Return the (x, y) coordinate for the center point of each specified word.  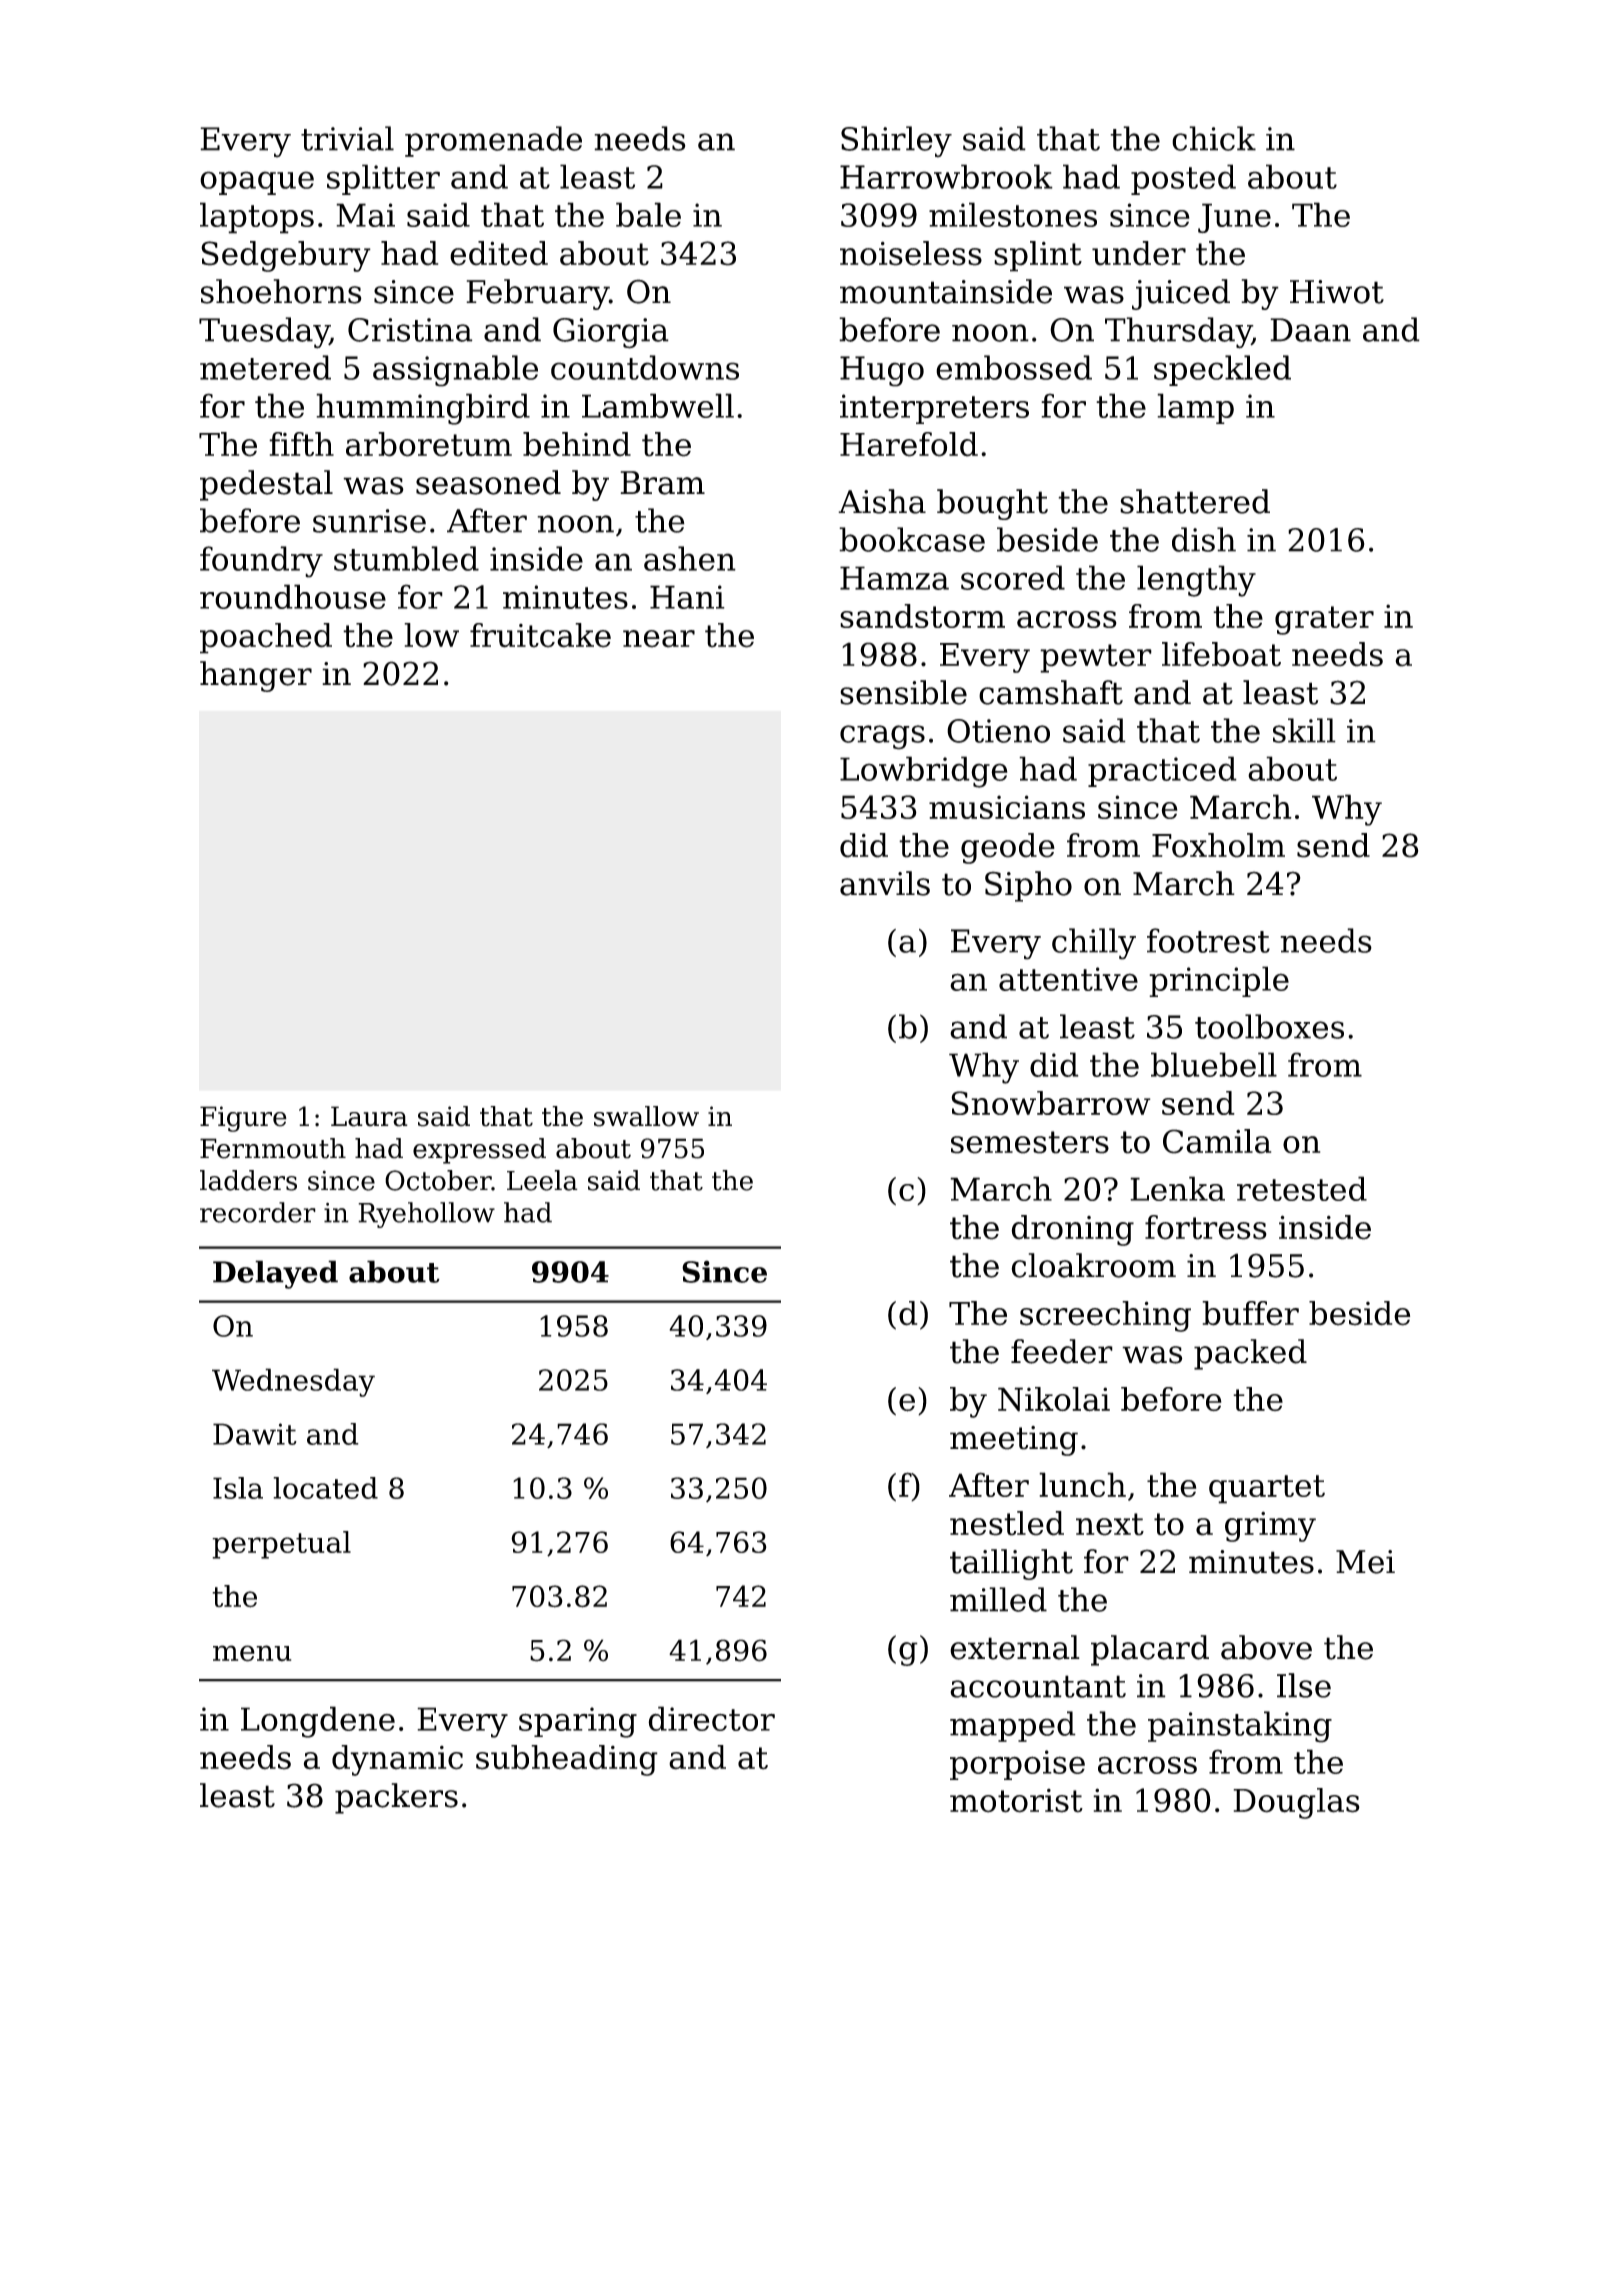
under (1139, 253)
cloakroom (1093, 1265)
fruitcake (540, 635)
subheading (567, 1760)
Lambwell (658, 405)
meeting (1014, 1441)
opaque (257, 183)
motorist (1016, 1801)
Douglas (1296, 1803)
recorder (258, 1212)
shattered (1195, 501)
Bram (662, 483)
